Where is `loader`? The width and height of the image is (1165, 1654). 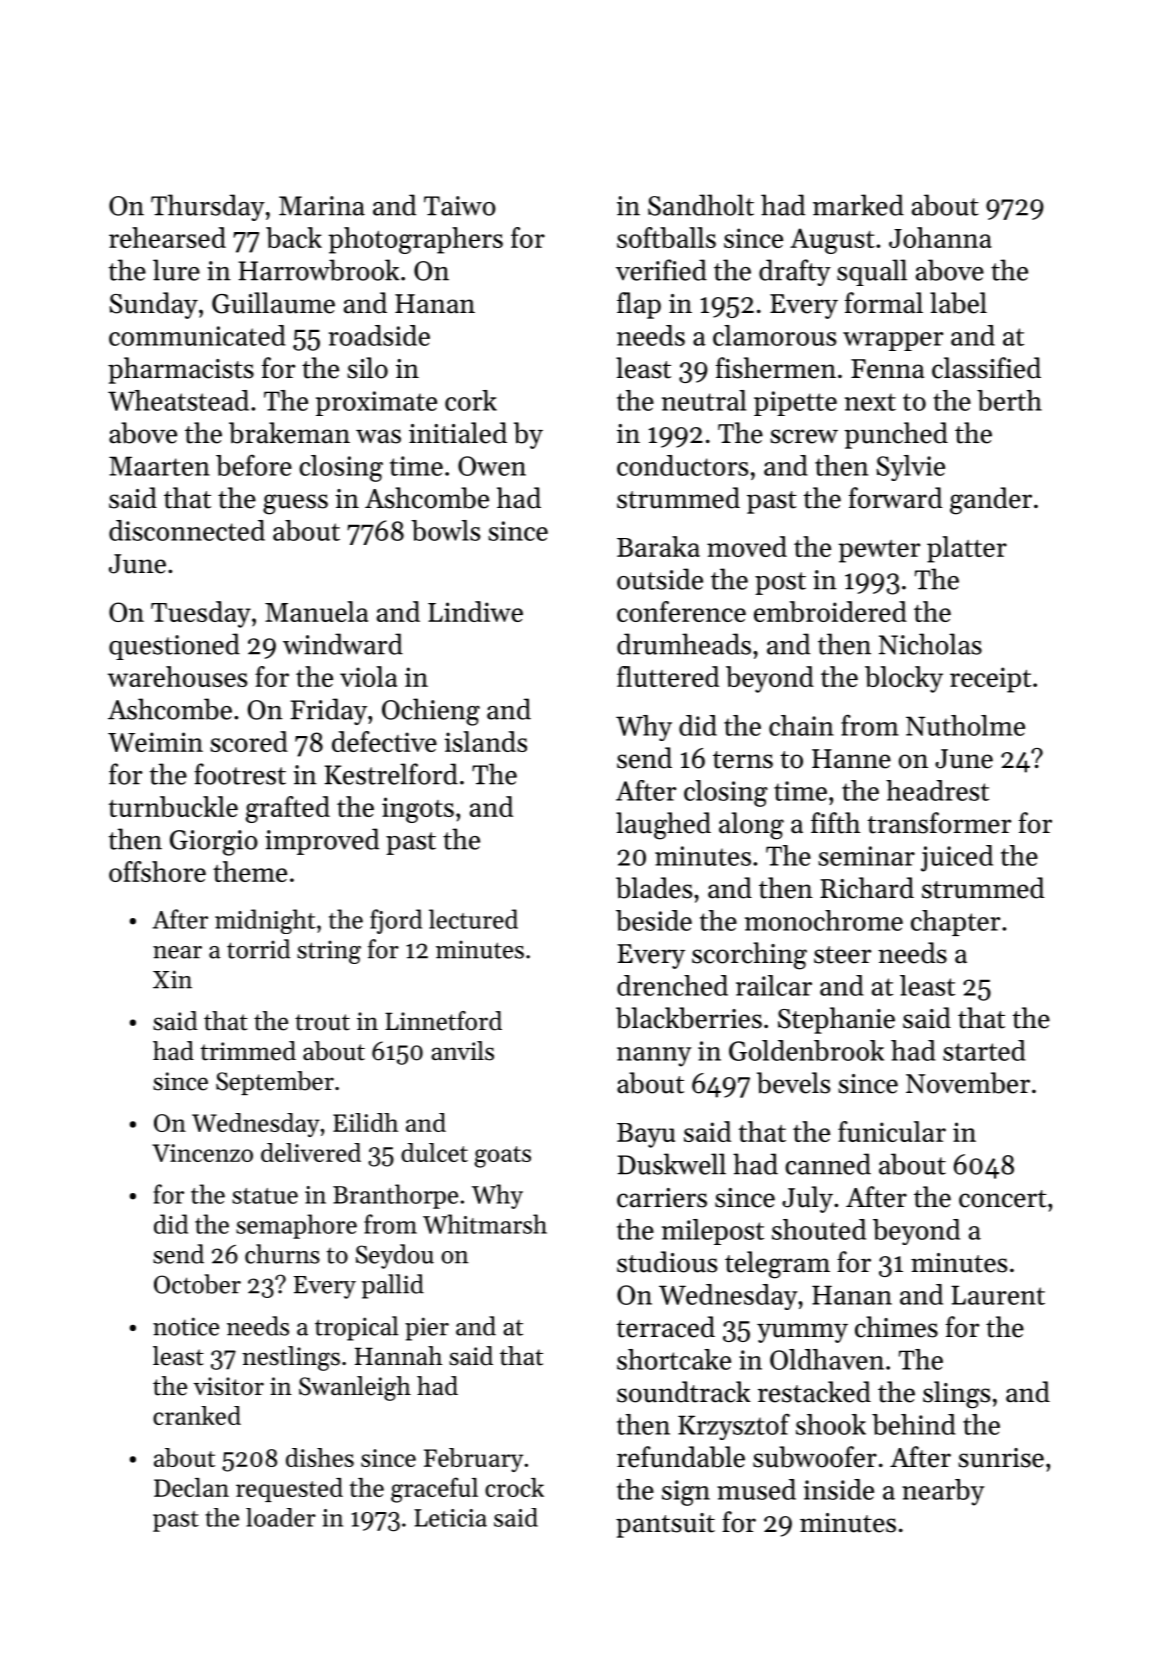 loader is located at coordinates (281, 1517).
